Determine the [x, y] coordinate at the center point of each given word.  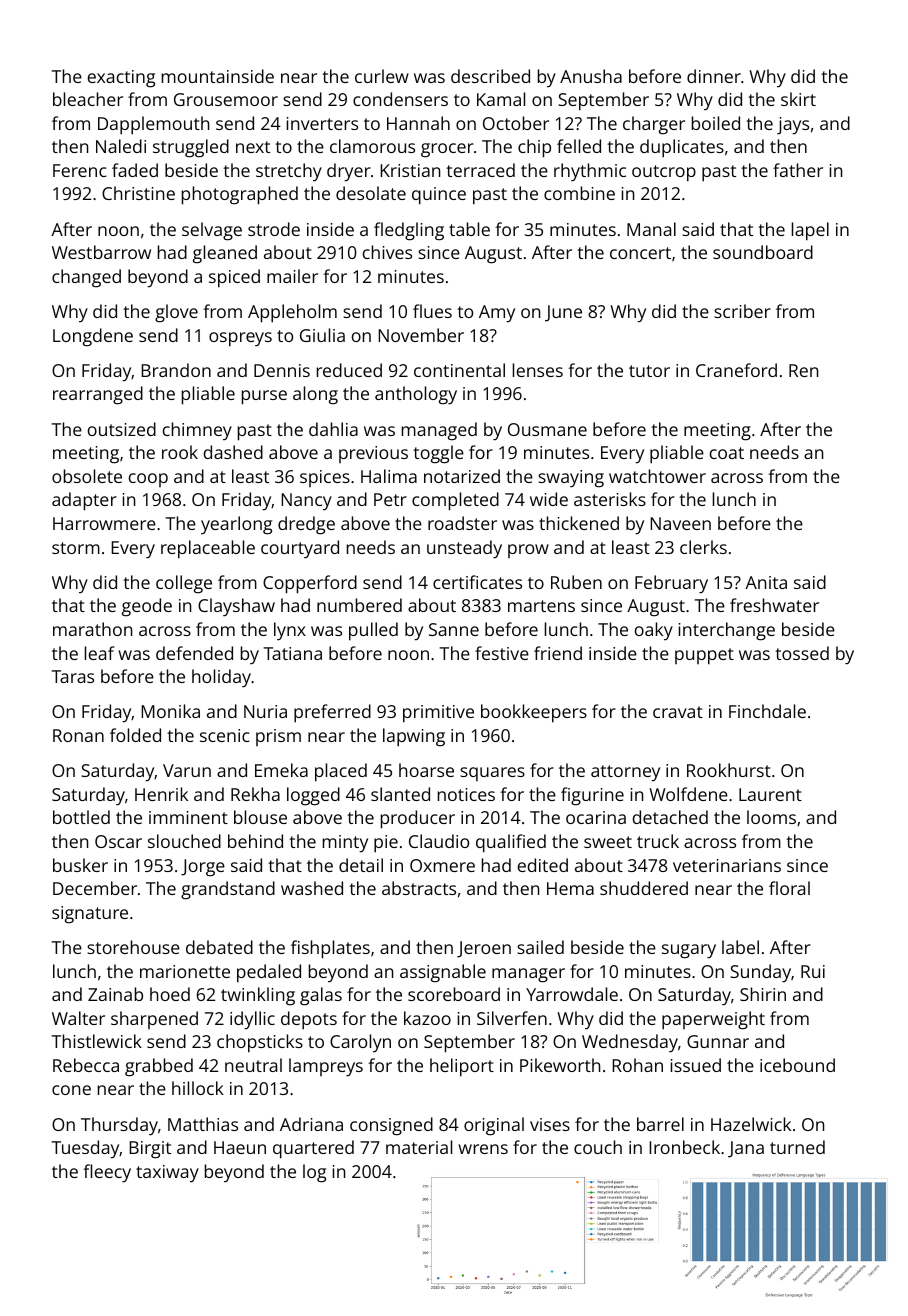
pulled [373, 631]
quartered [313, 1149]
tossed [802, 653]
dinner [714, 76]
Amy [497, 314]
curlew [382, 76]
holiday [221, 678]
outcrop [664, 173]
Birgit [150, 1150]
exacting [121, 79]
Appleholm [292, 313]
